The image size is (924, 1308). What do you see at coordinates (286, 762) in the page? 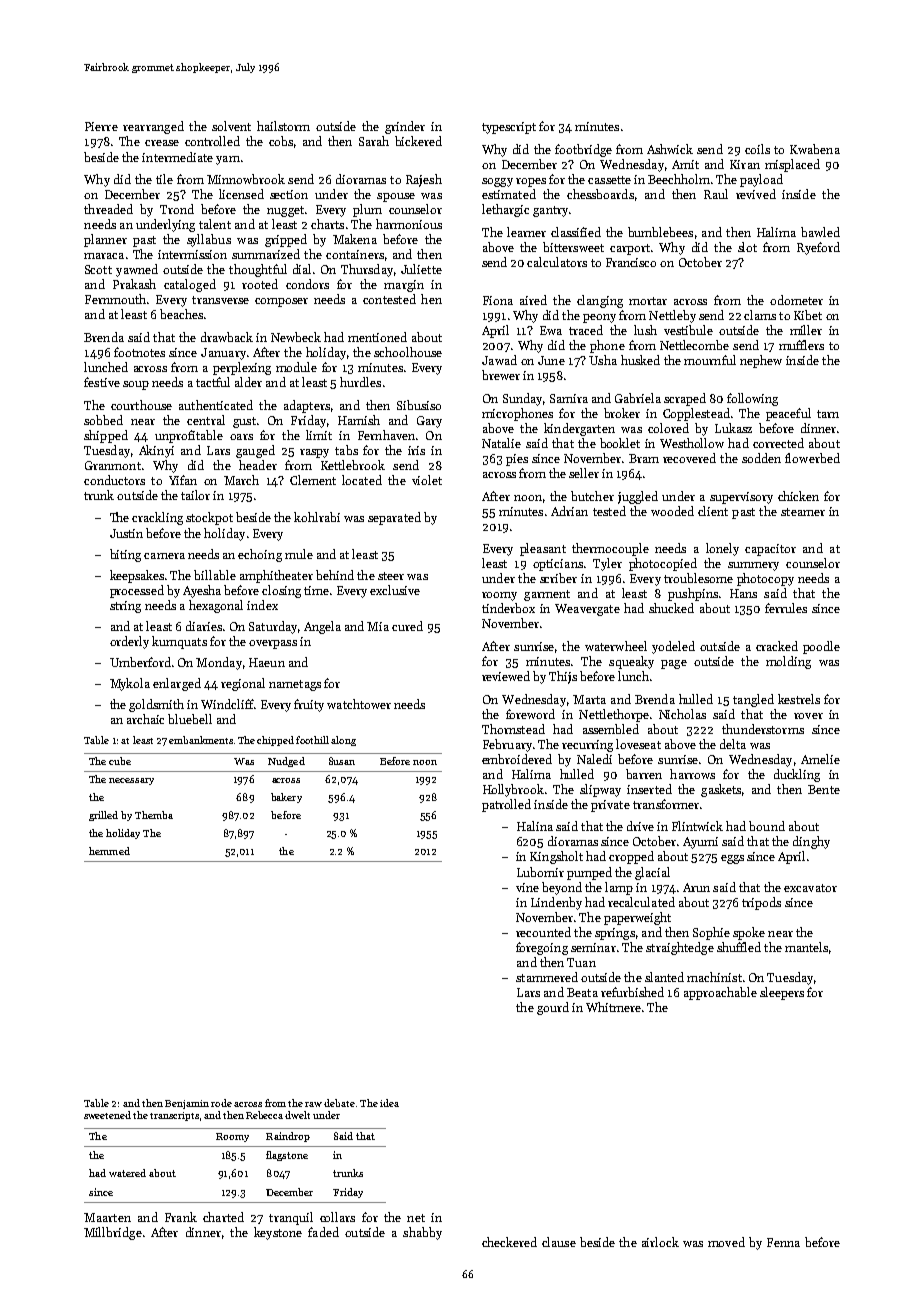
I see `Nudged` at bounding box center [286, 762].
